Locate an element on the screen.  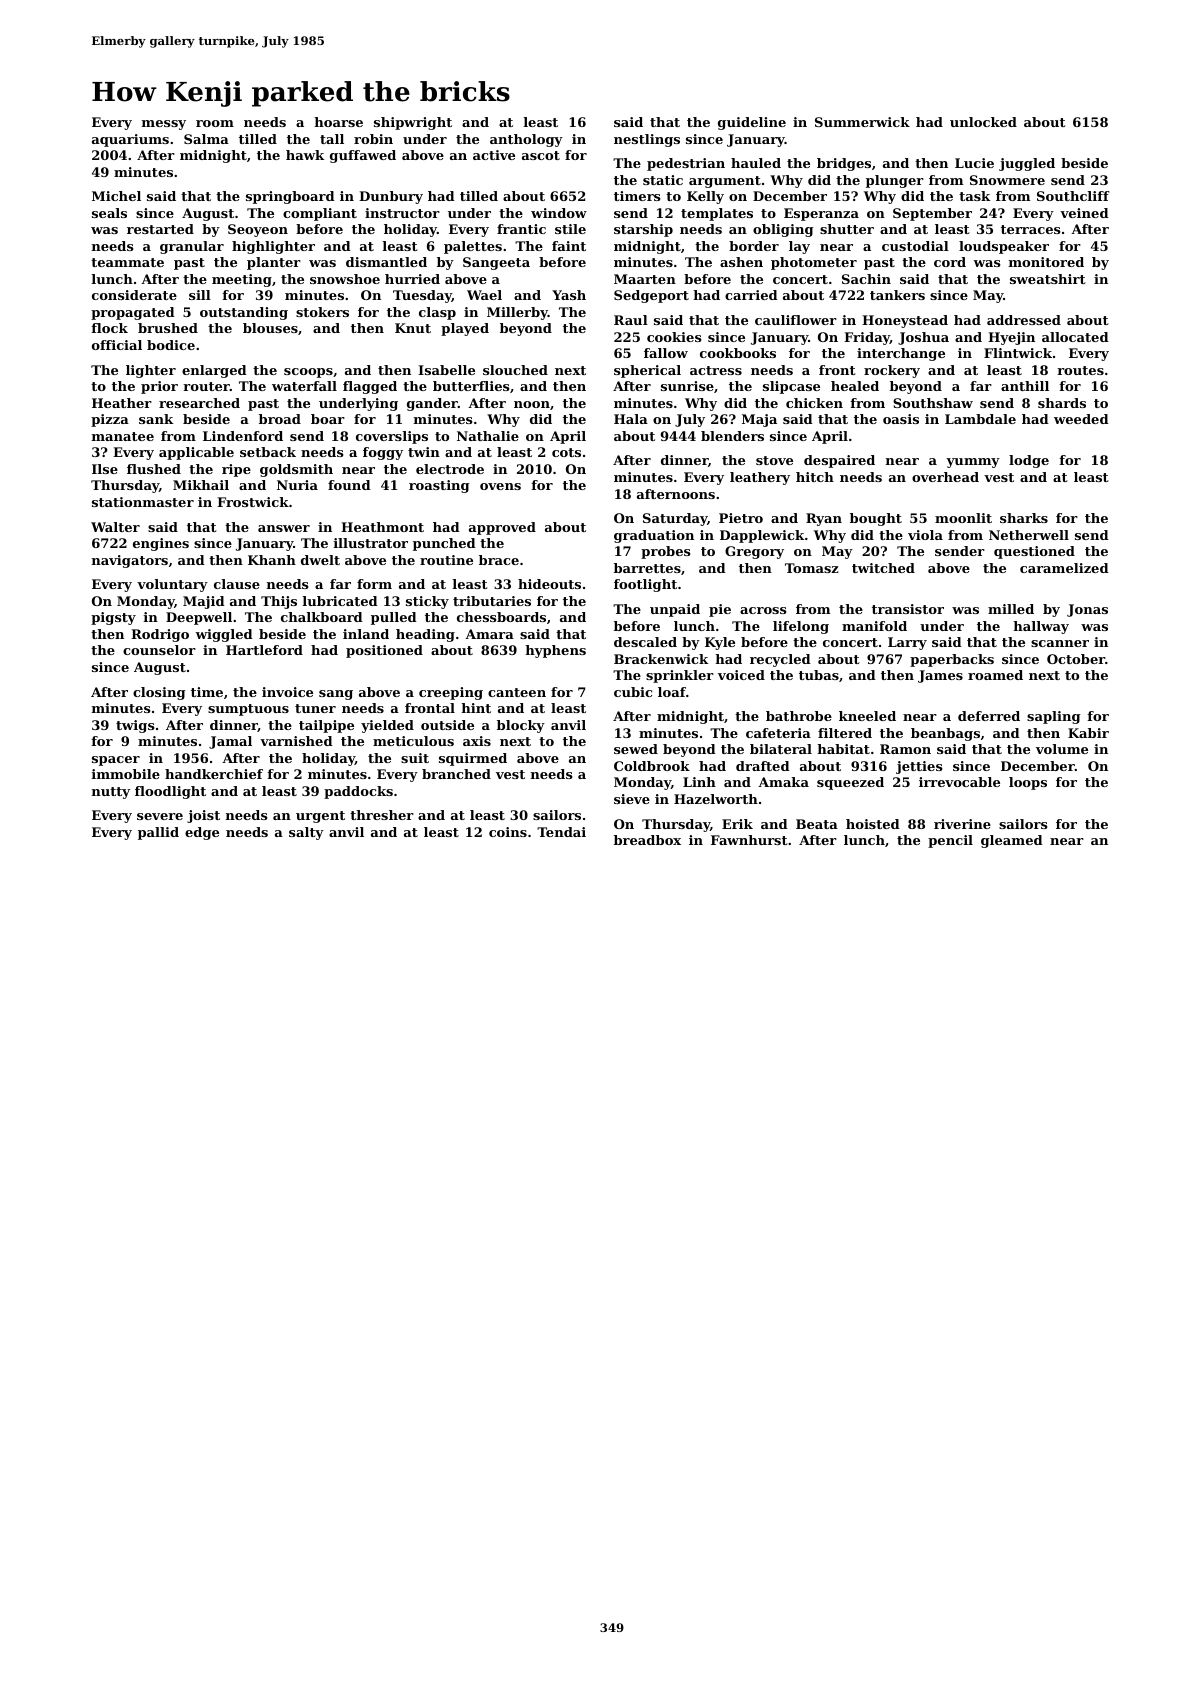
approved is located at coordinates (502, 528).
